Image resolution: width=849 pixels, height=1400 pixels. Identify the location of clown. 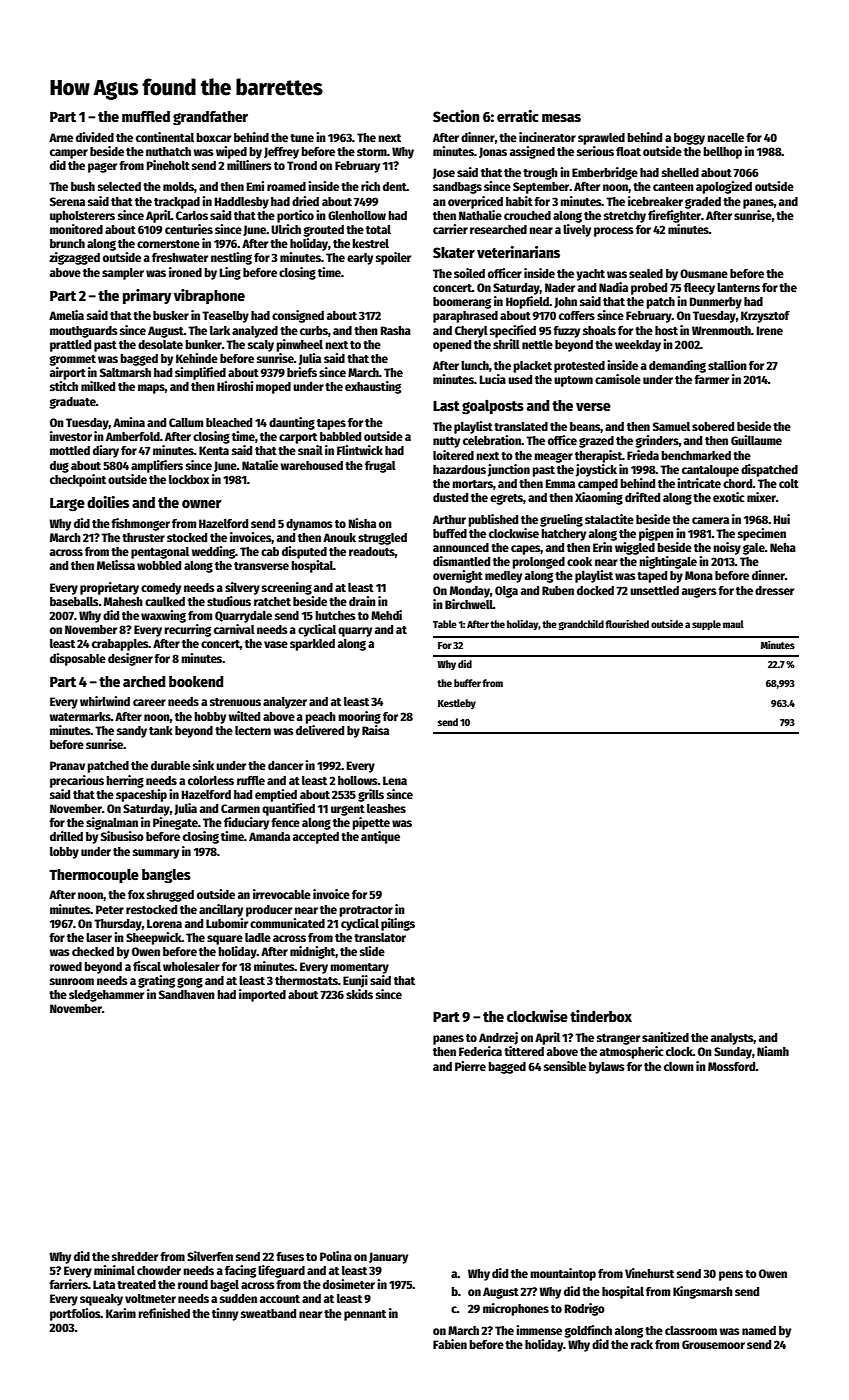
(679, 1066).
